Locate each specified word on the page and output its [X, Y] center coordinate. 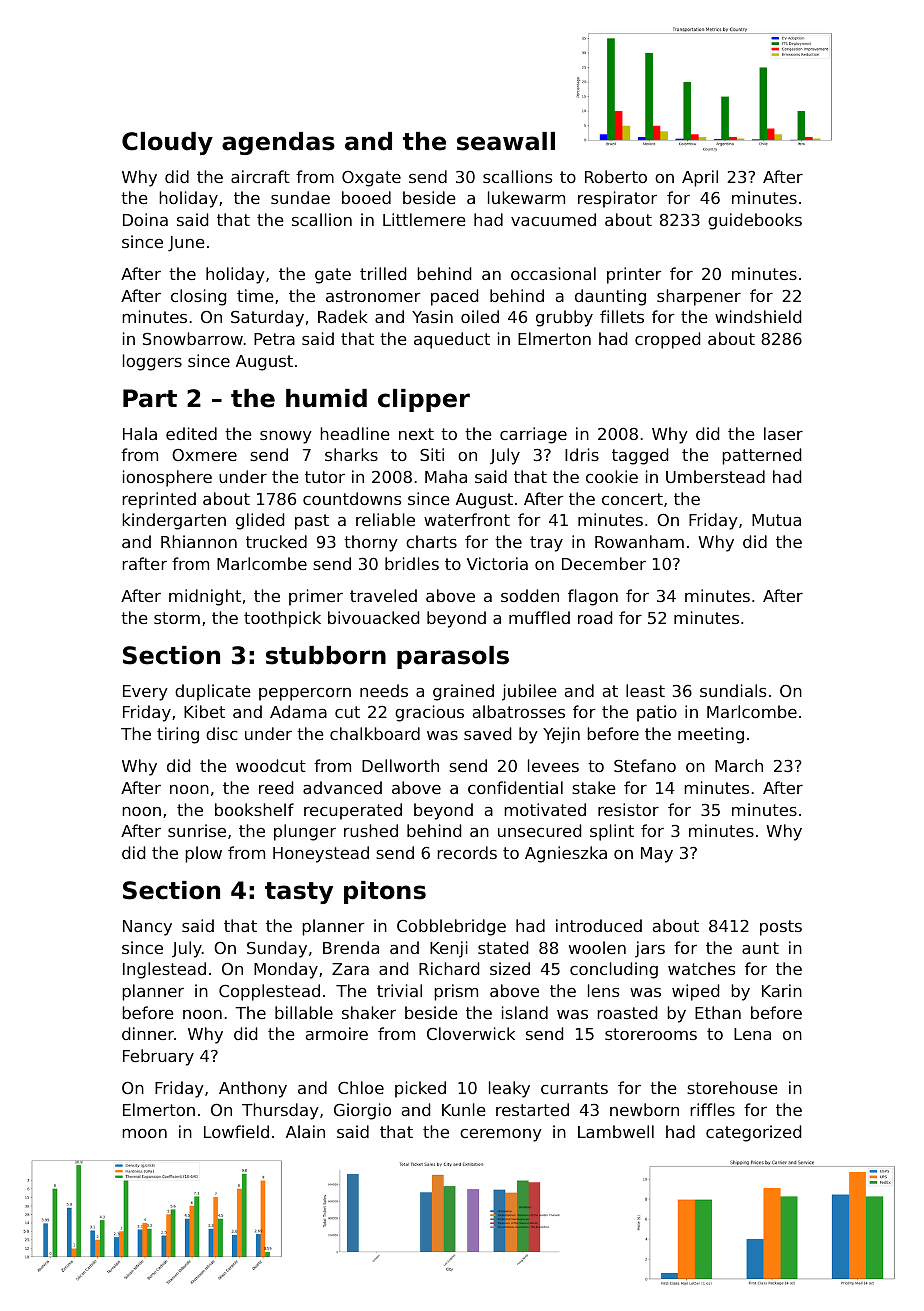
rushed [371, 830]
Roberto [616, 176]
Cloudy [167, 143]
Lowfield [236, 1131]
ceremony [501, 1135]
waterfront [467, 519]
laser [783, 433]
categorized [753, 1133]
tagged [640, 456]
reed [276, 787]
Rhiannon [199, 541]
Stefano [645, 765]
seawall [506, 141]
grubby [564, 318]
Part [150, 398]
